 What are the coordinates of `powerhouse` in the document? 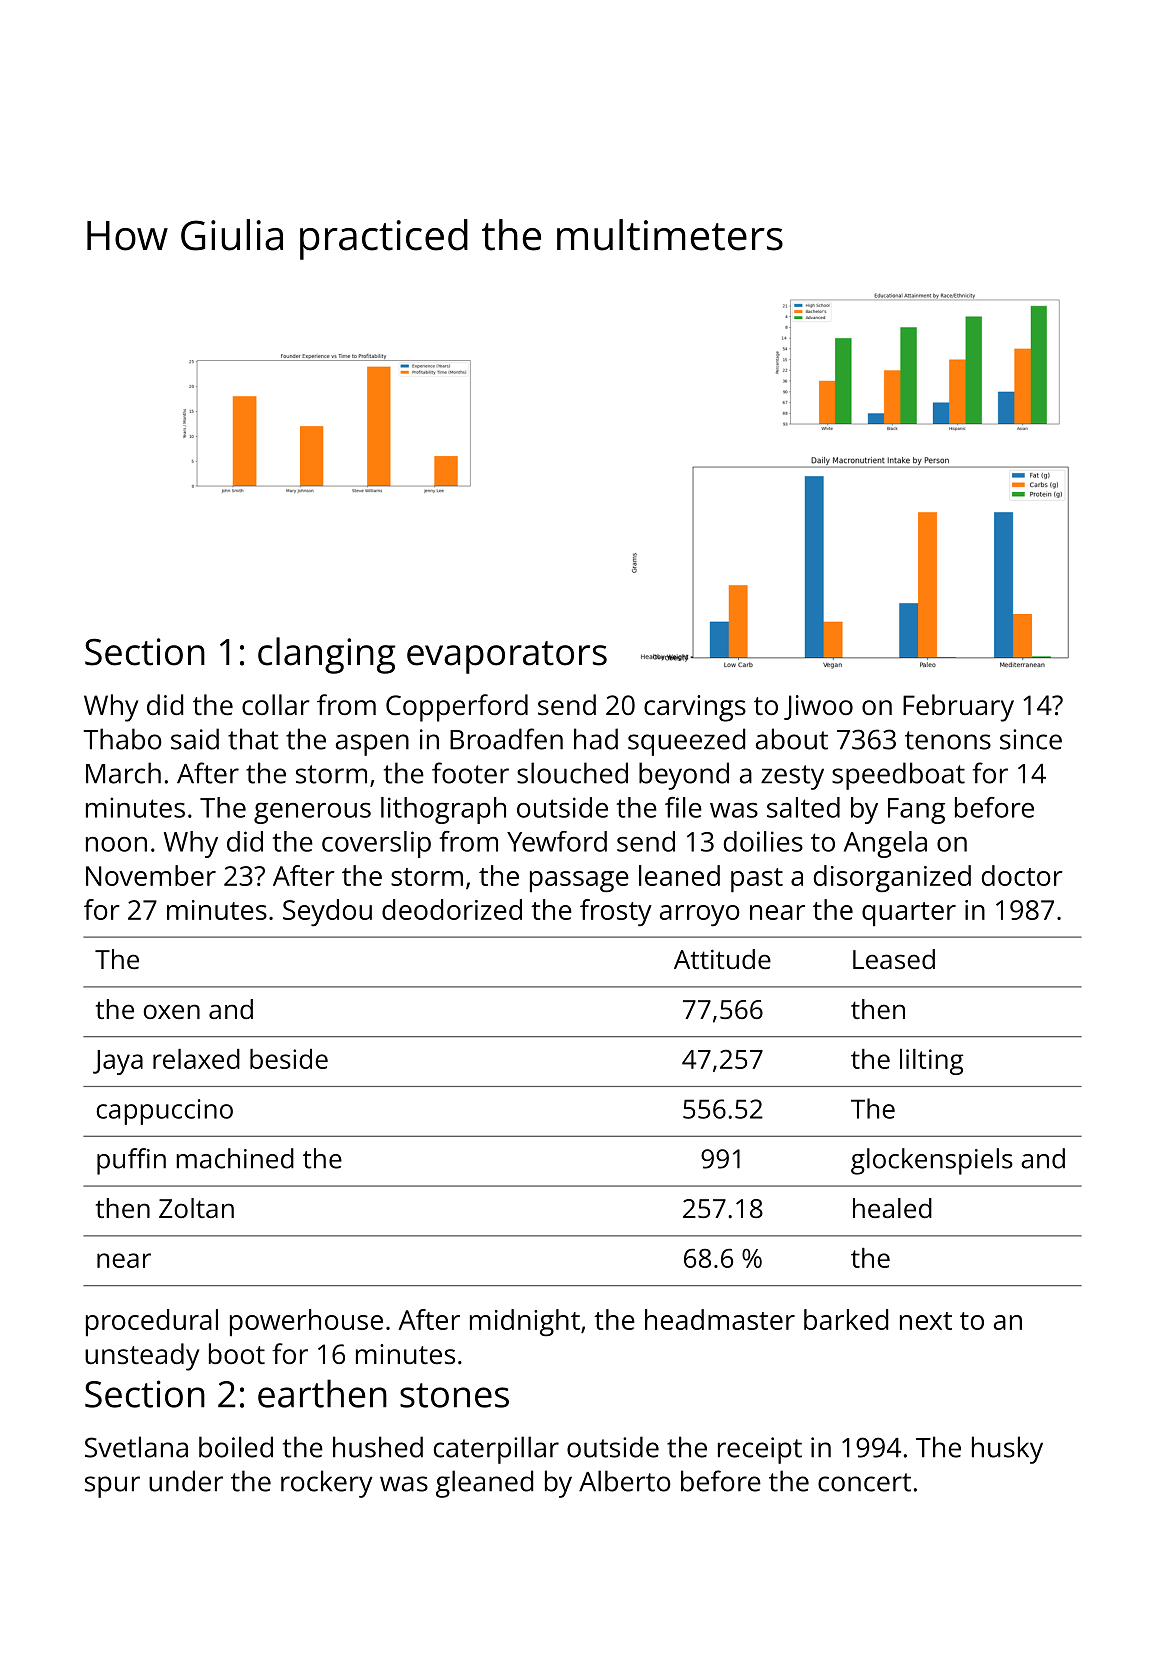 It's located at (306, 1322).
